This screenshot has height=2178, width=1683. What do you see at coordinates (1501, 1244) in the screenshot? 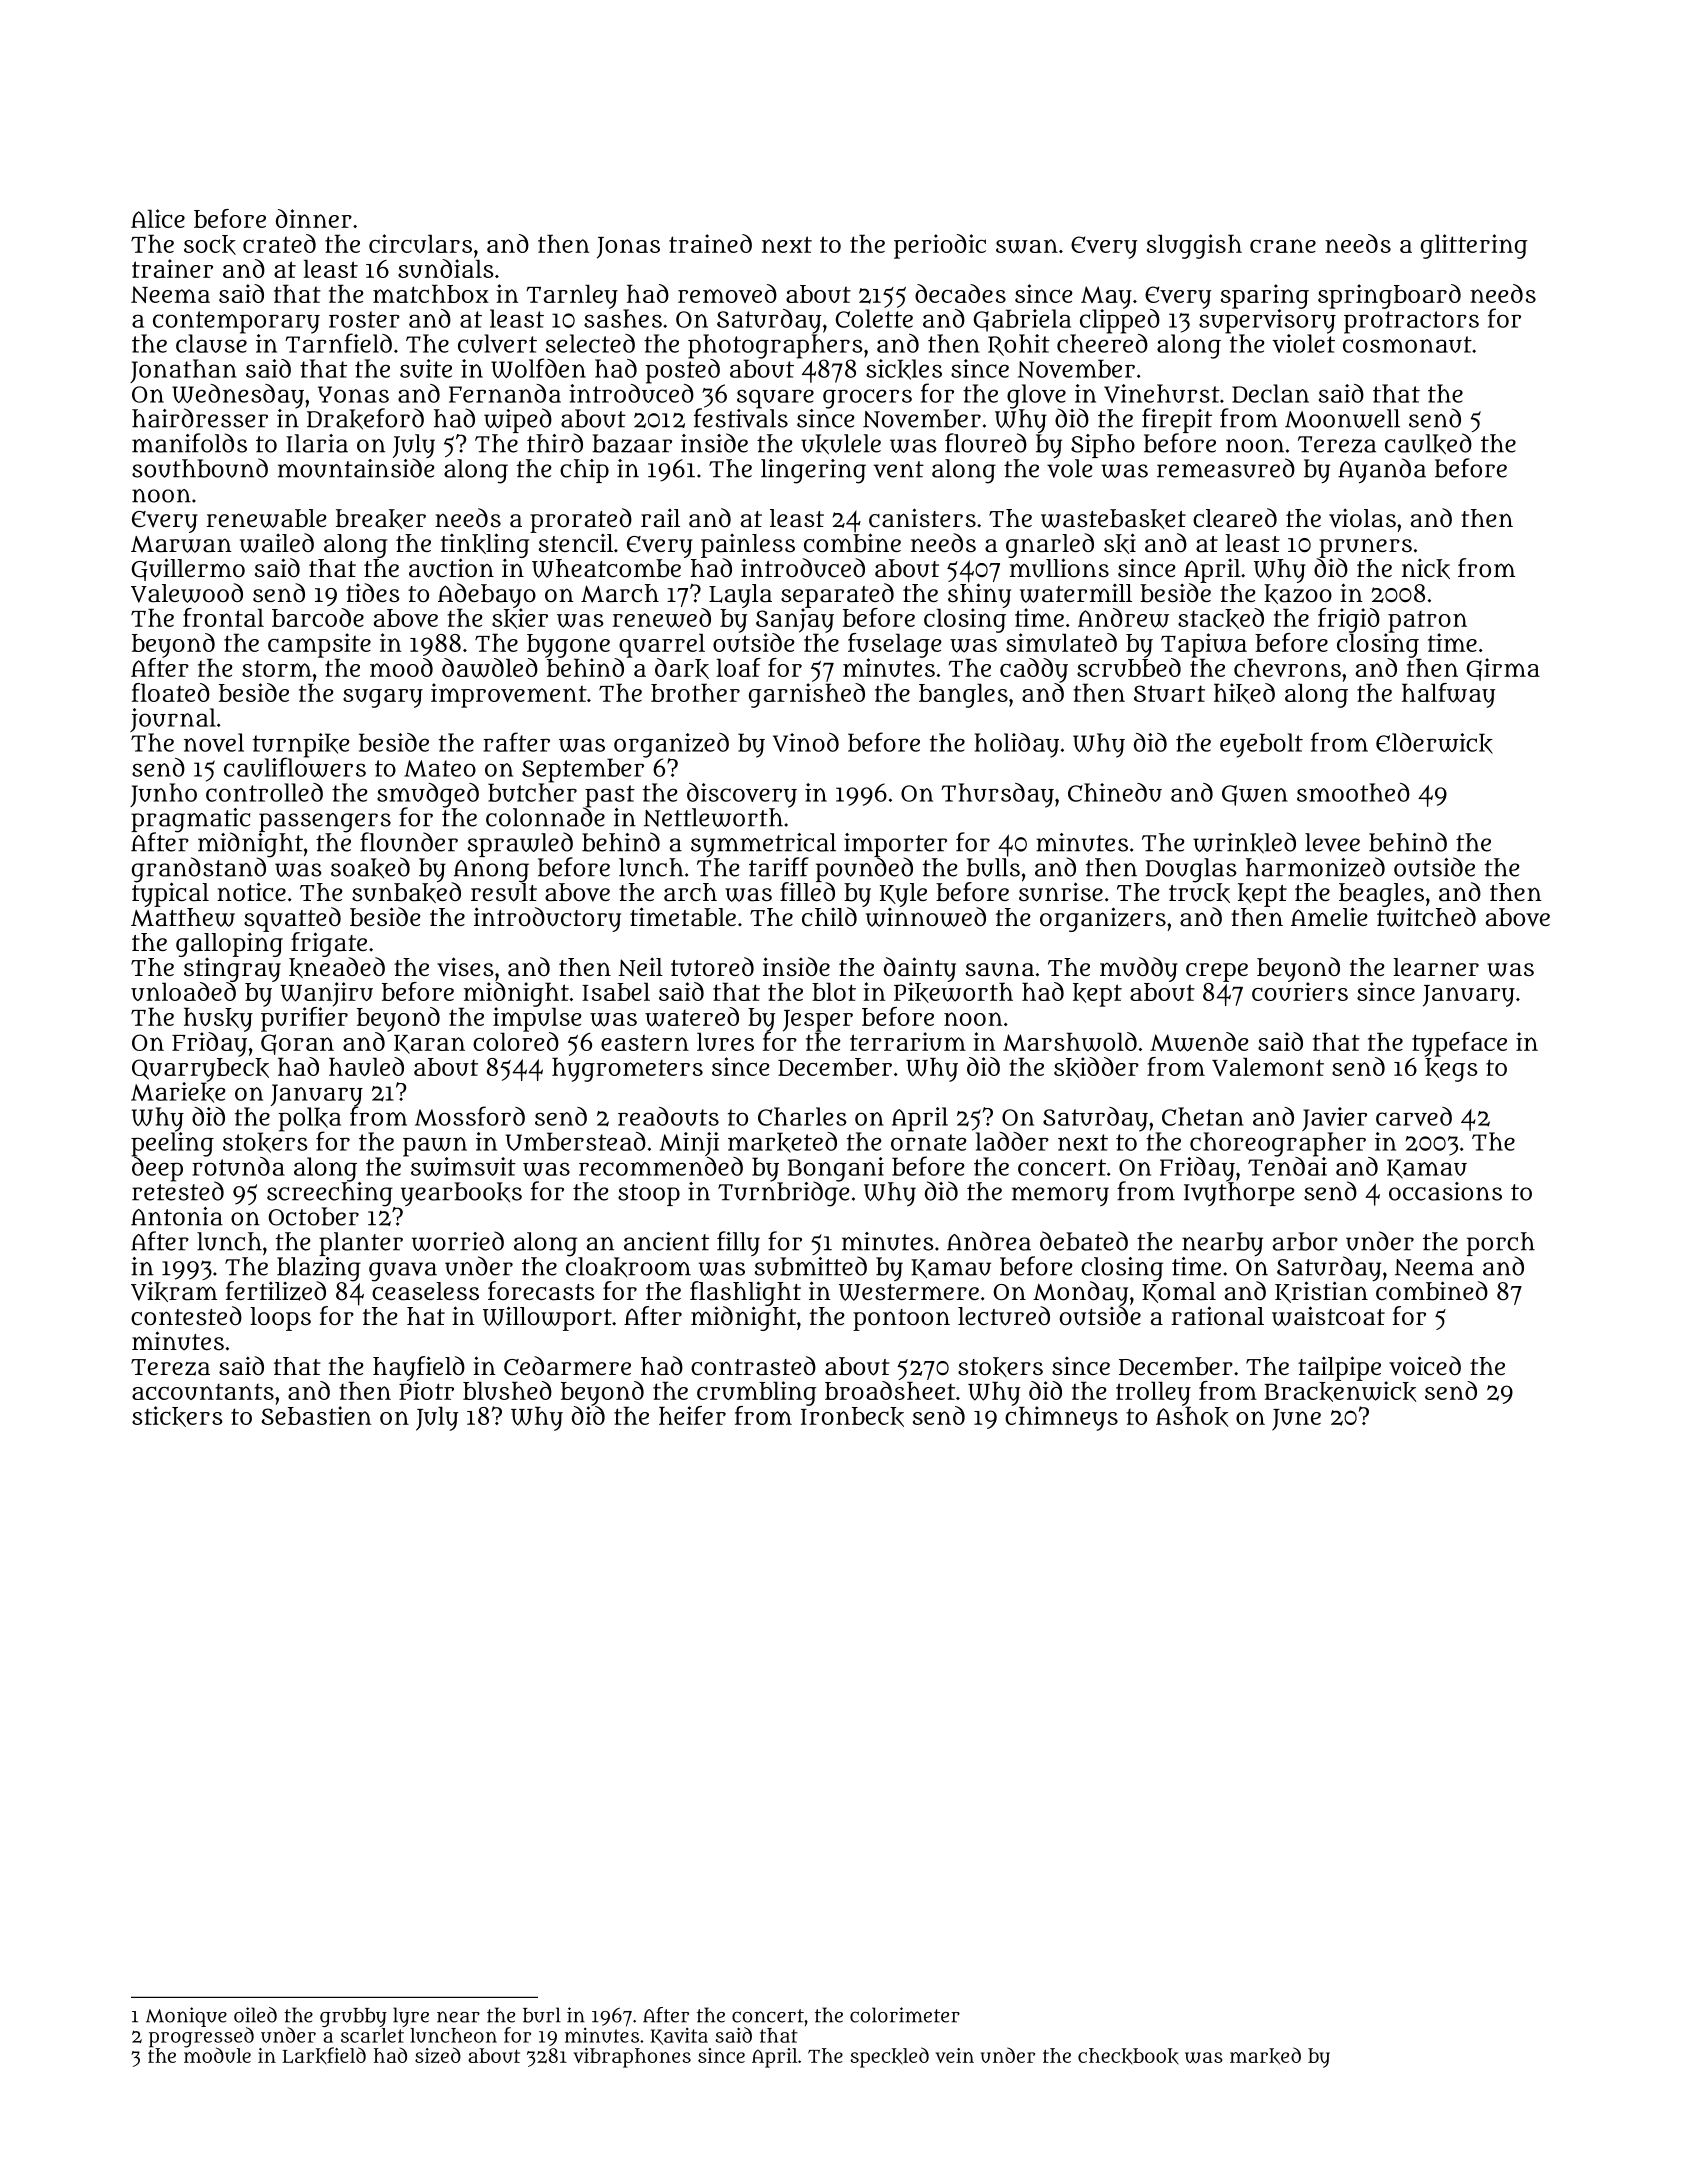
I see `porch` at bounding box center [1501, 1244].
